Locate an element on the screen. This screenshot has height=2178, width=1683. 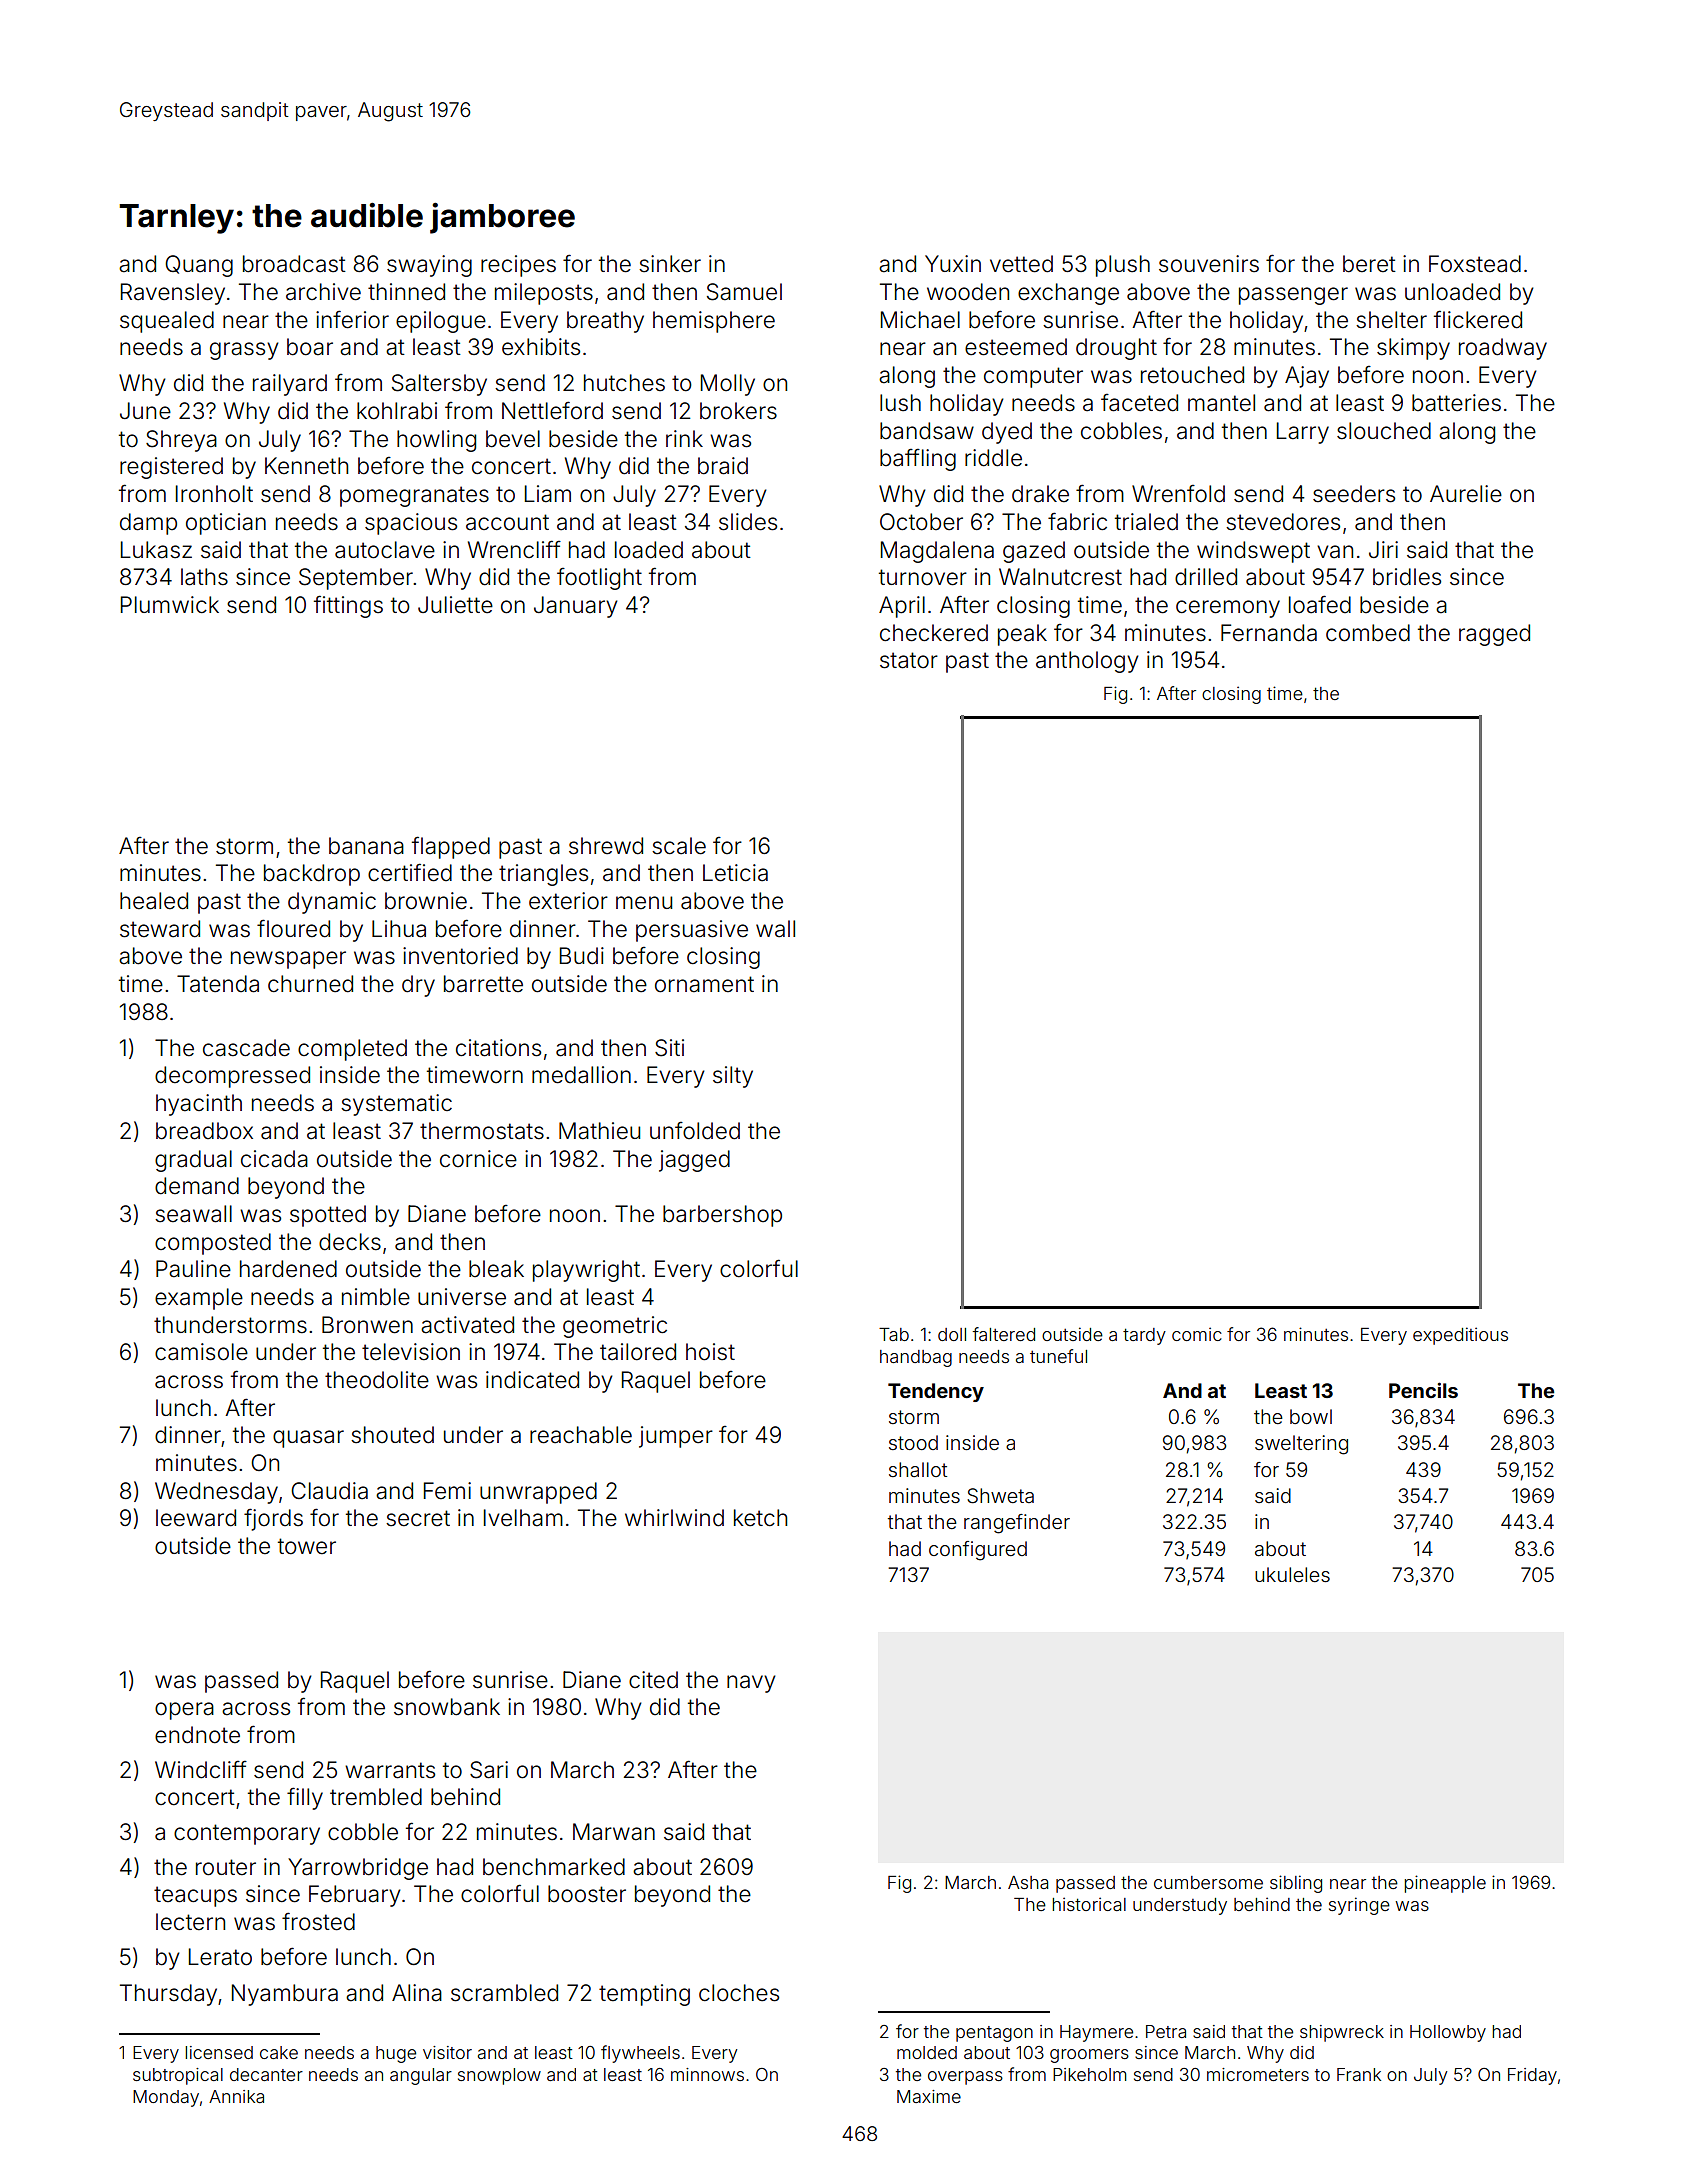
drilled is located at coordinates (1206, 577).
